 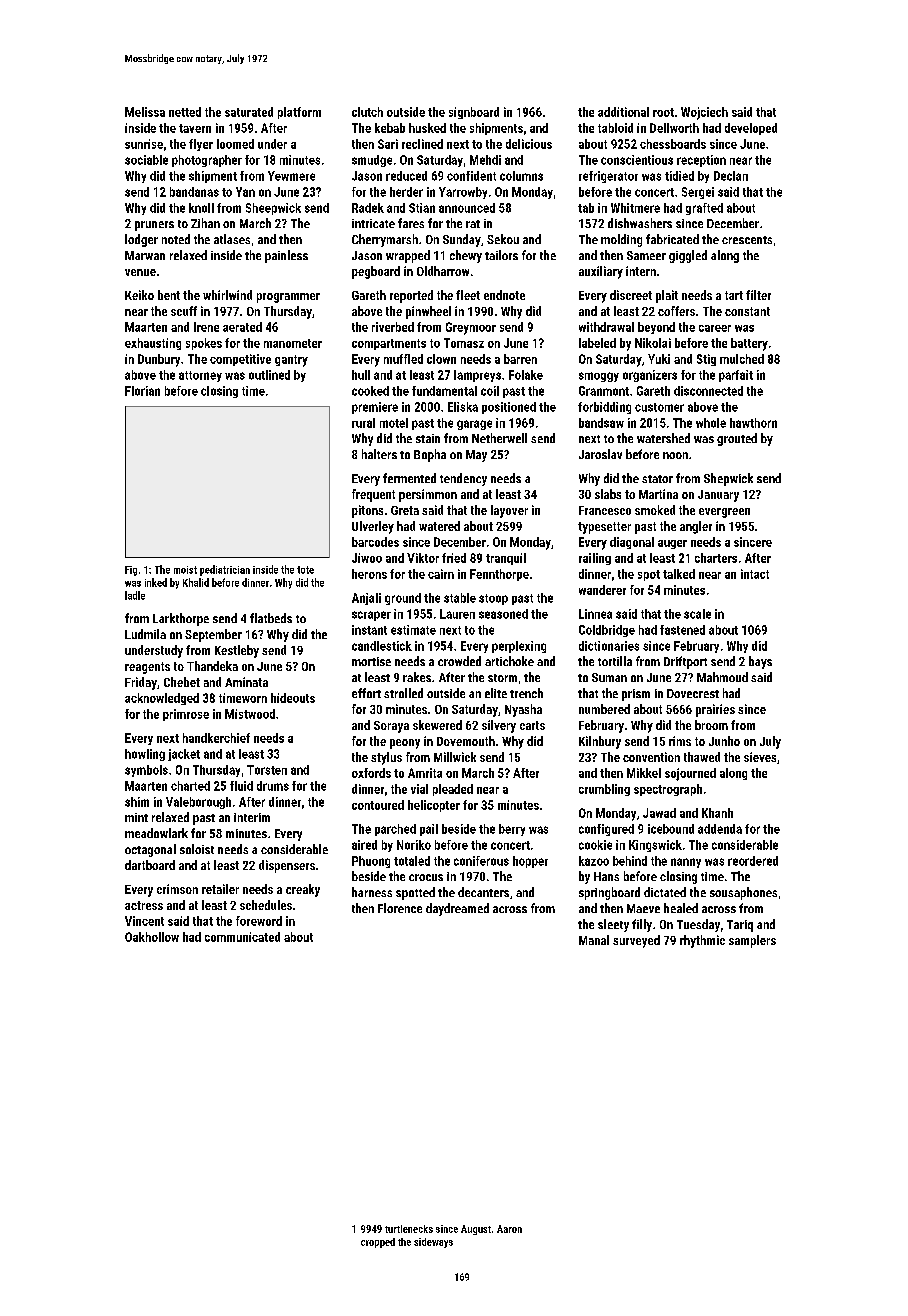 What do you see at coordinates (752, 941) in the screenshot?
I see `samplers` at bounding box center [752, 941].
